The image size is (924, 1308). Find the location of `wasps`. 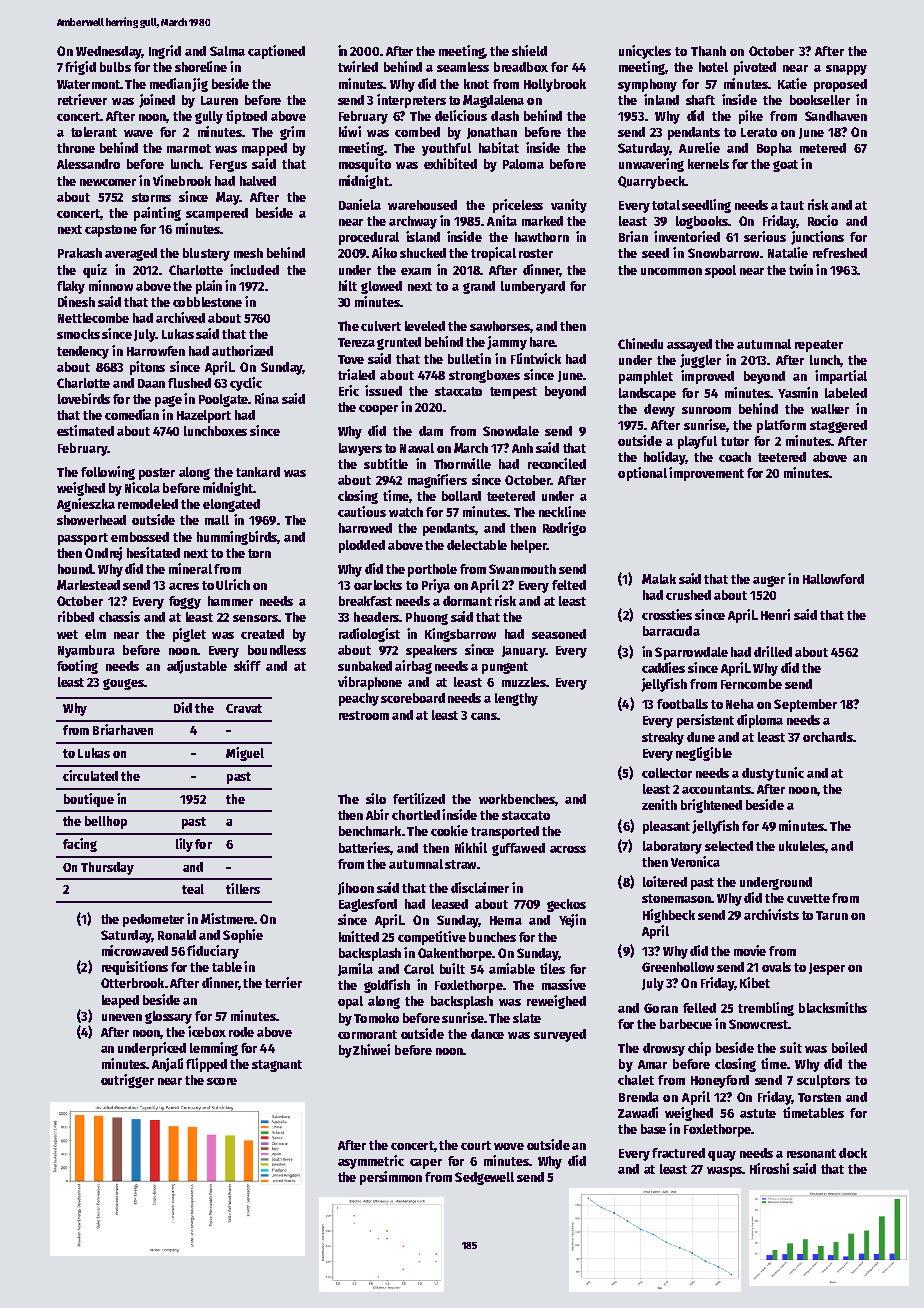

wasps is located at coordinates (724, 1172).
